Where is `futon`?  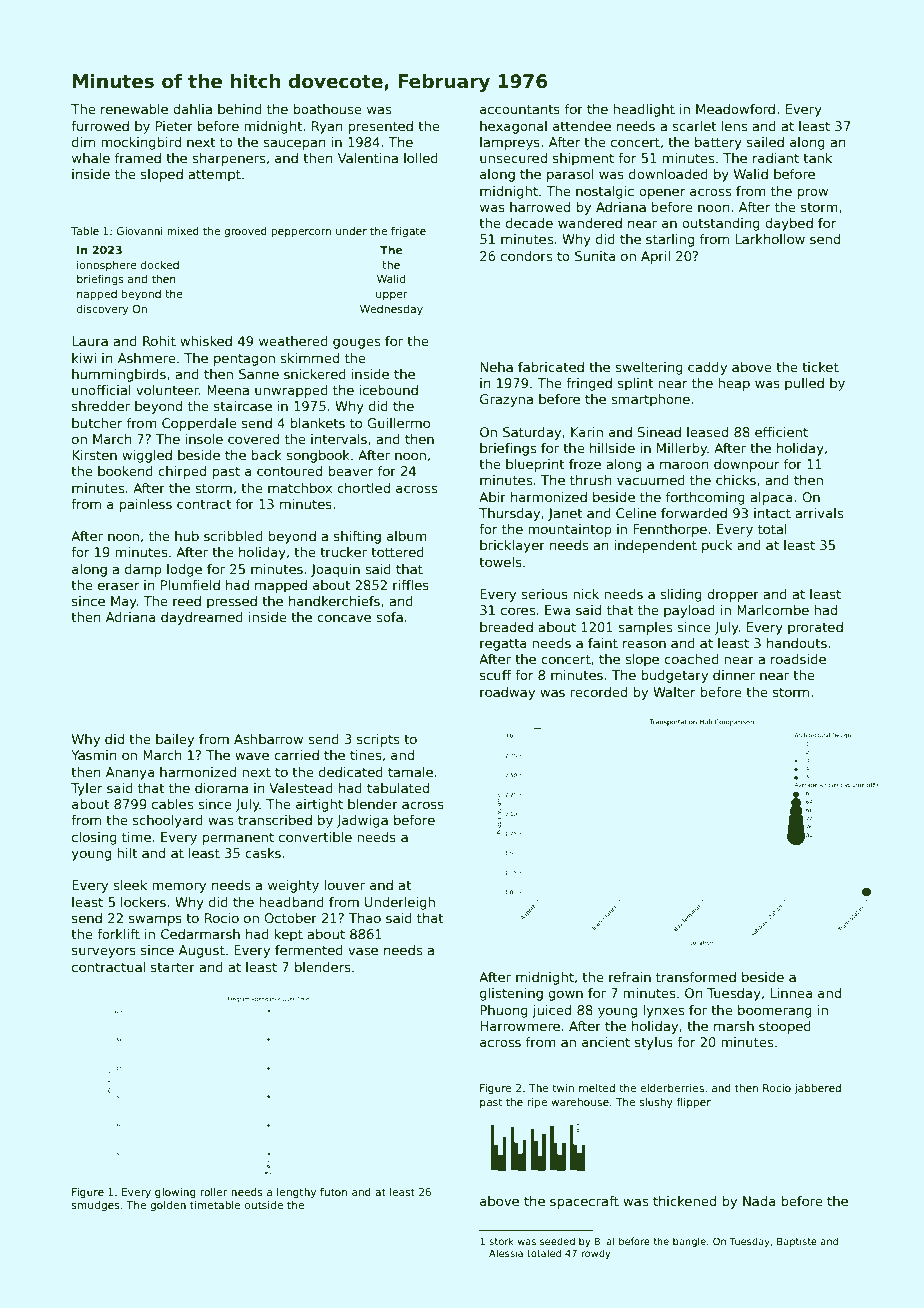
futon is located at coordinates (333, 1192).
